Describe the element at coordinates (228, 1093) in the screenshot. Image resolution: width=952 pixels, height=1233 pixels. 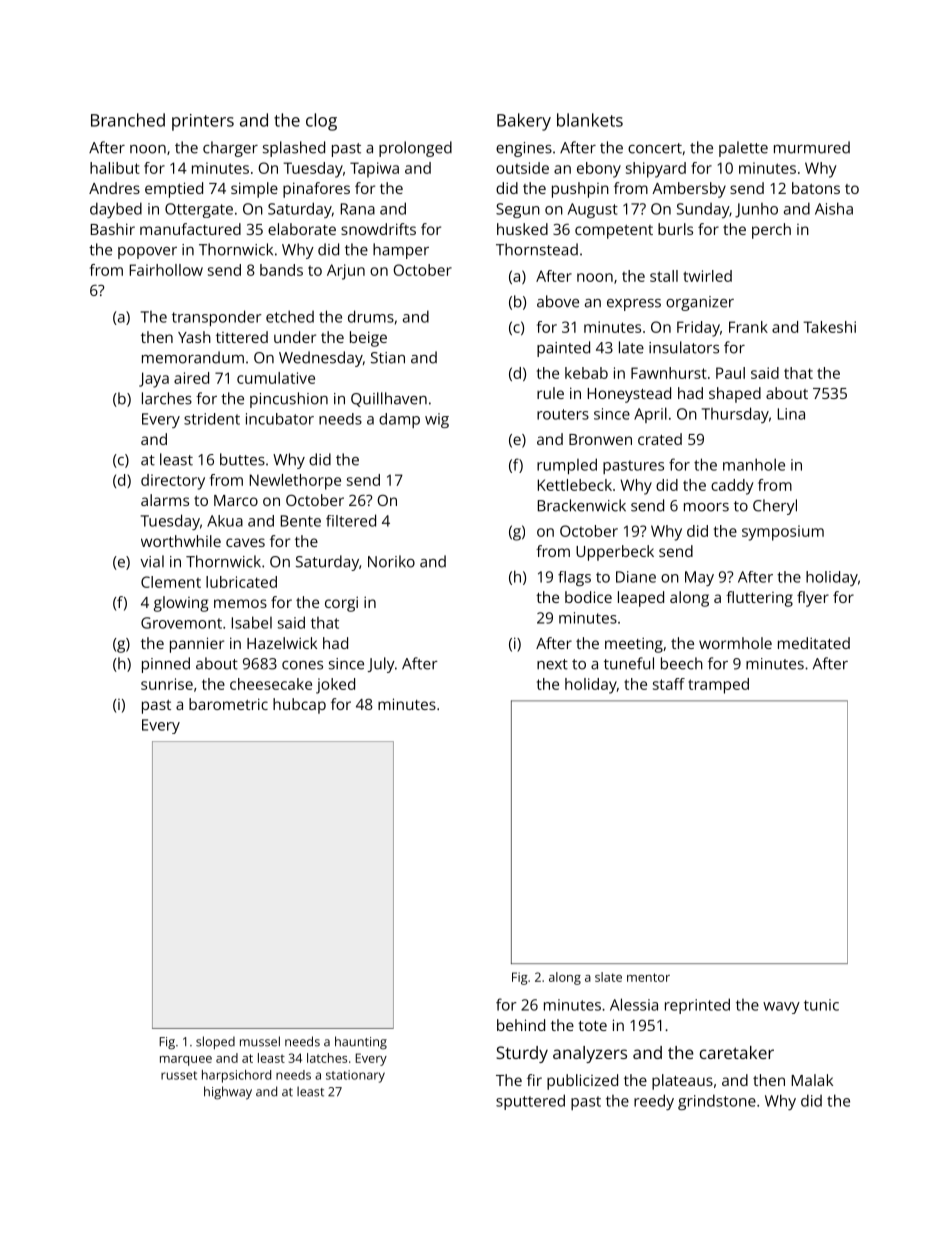
I see `highway` at that location.
